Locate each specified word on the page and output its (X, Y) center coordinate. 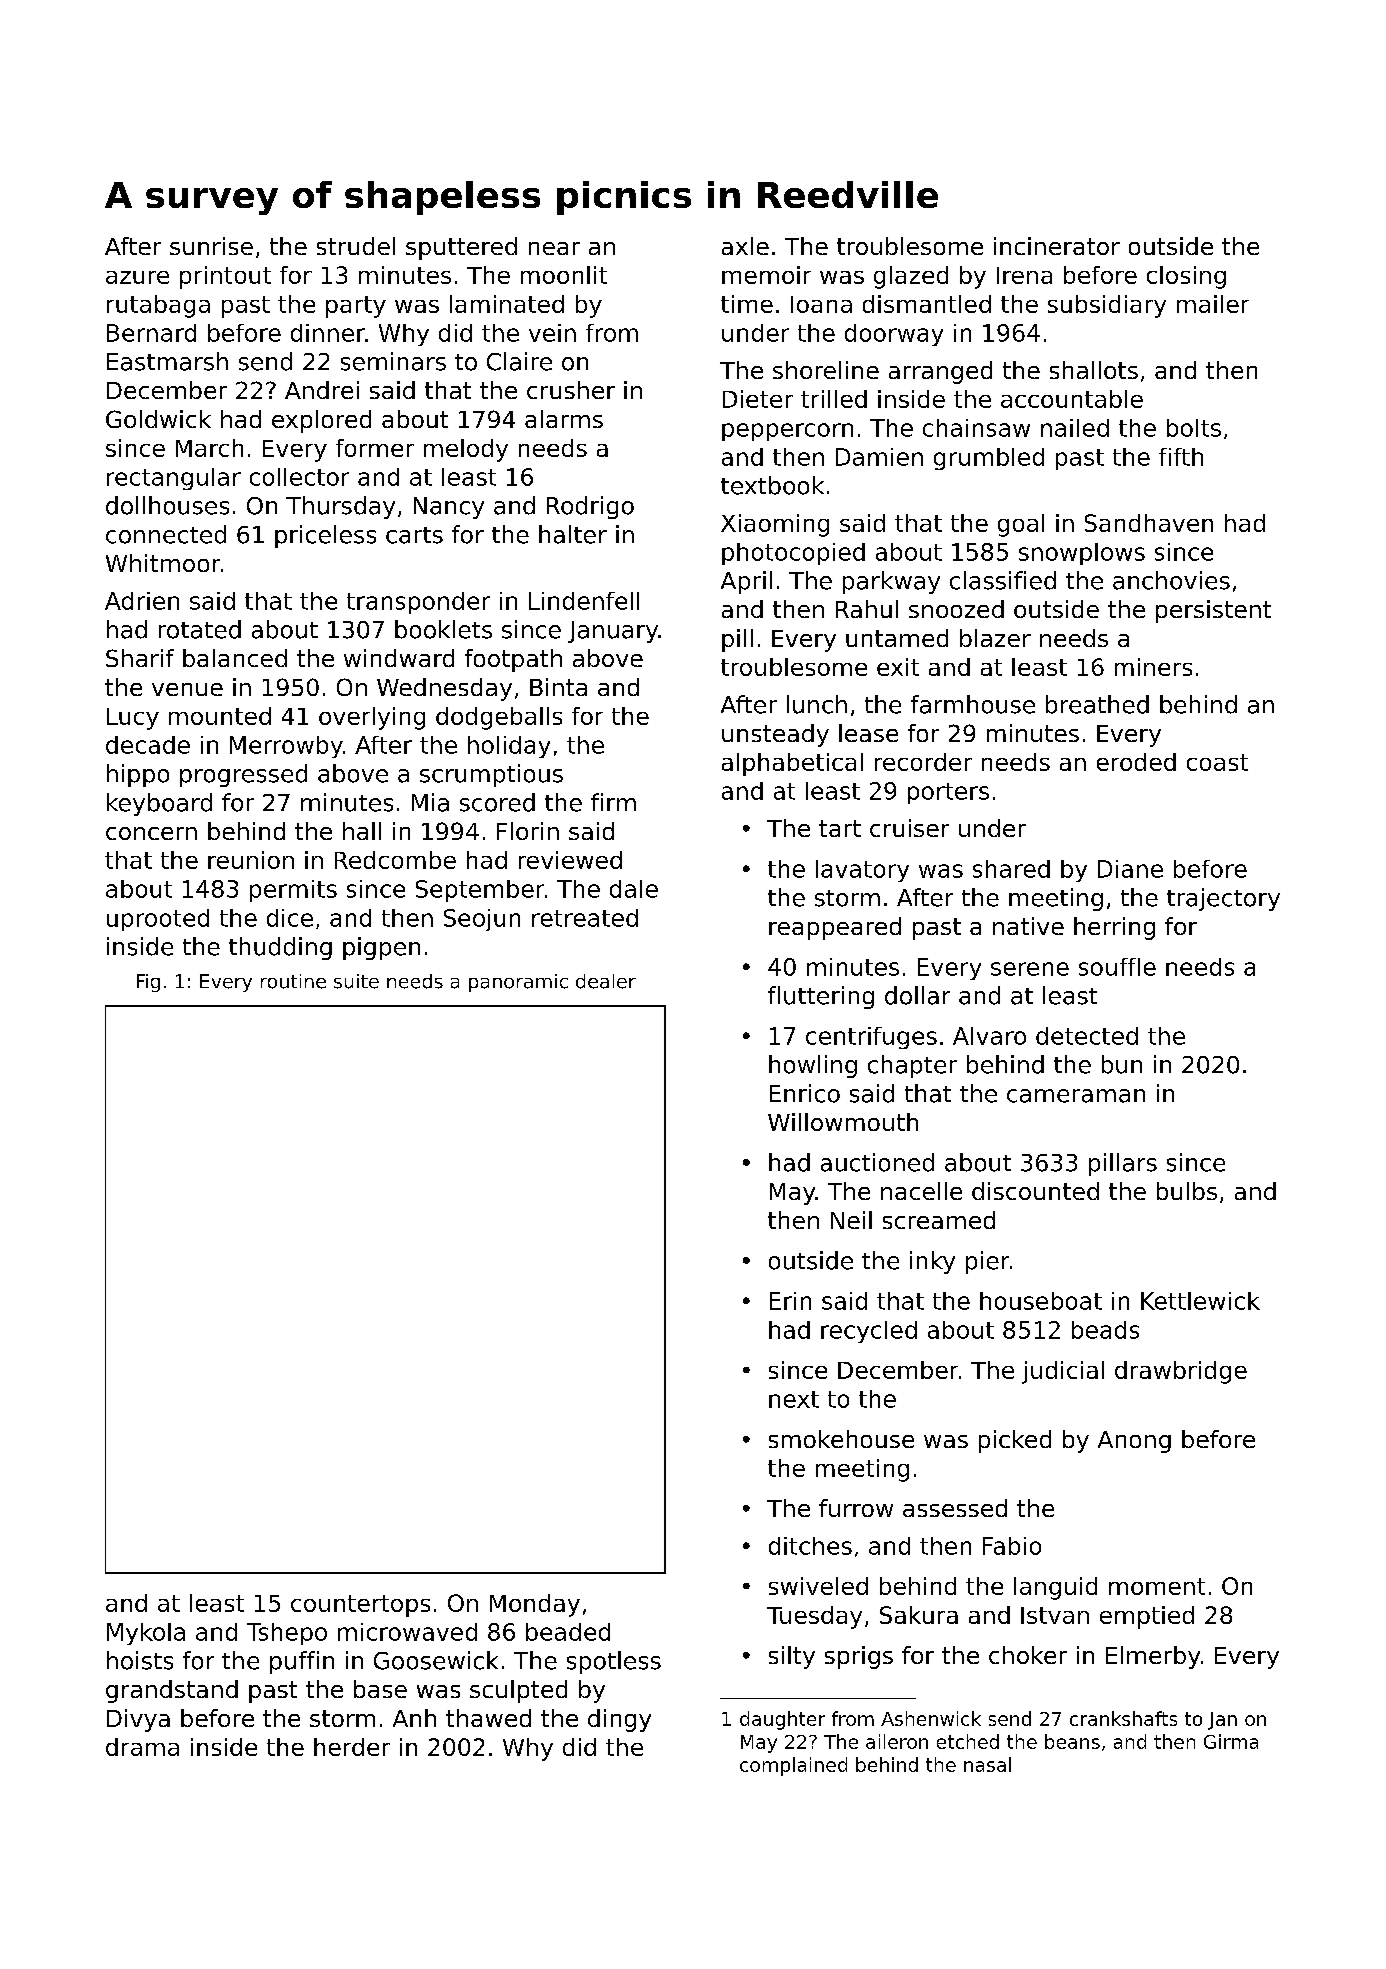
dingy (619, 1720)
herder (352, 1747)
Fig (148, 983)
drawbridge (1181, 1372)
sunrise (211, 246)
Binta (558, 687)
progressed (243, 775)
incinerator (1057, 246)
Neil (851, 1220)
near (554, 248)
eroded (1136, 762)
